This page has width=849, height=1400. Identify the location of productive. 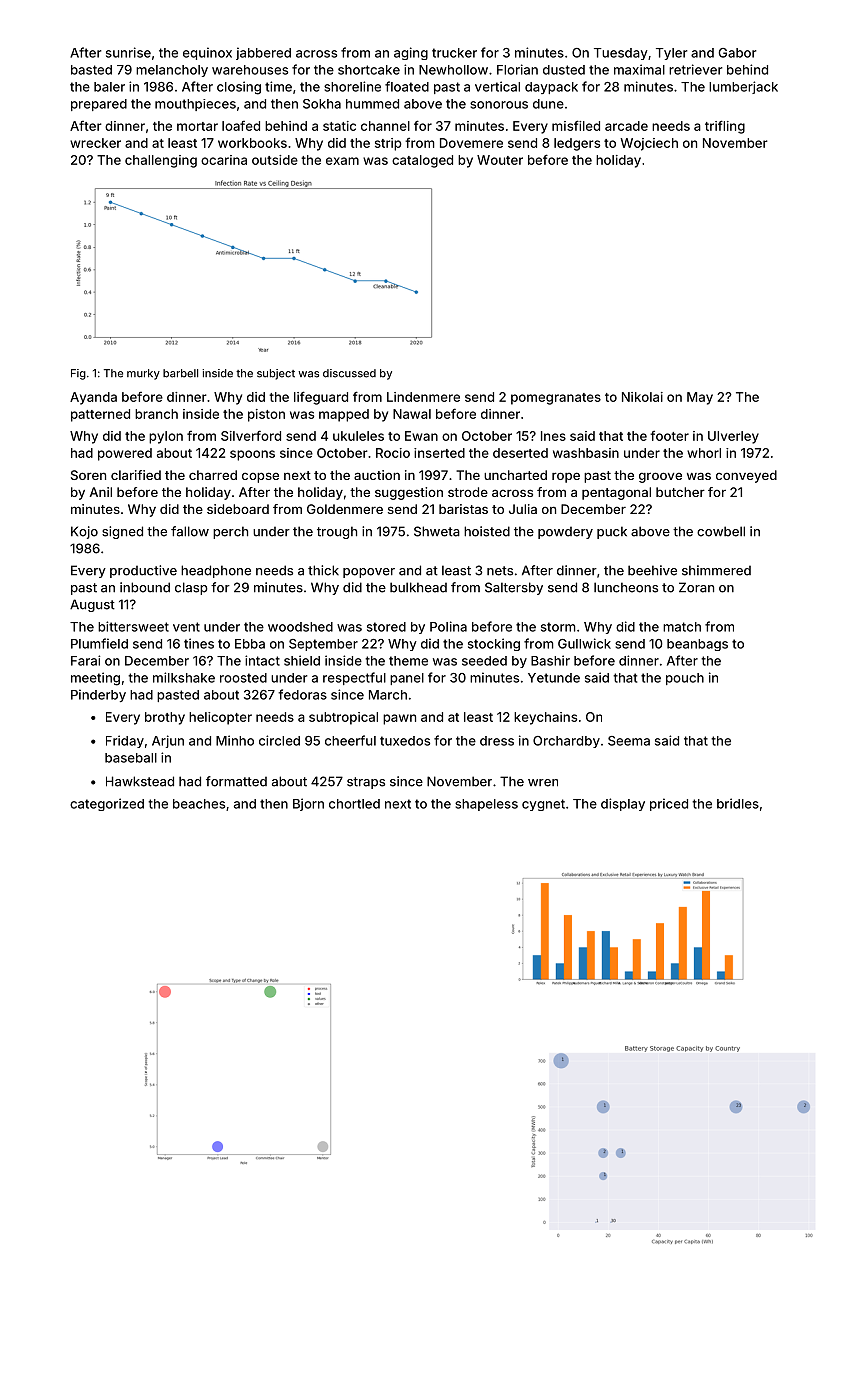
(143, 571).
